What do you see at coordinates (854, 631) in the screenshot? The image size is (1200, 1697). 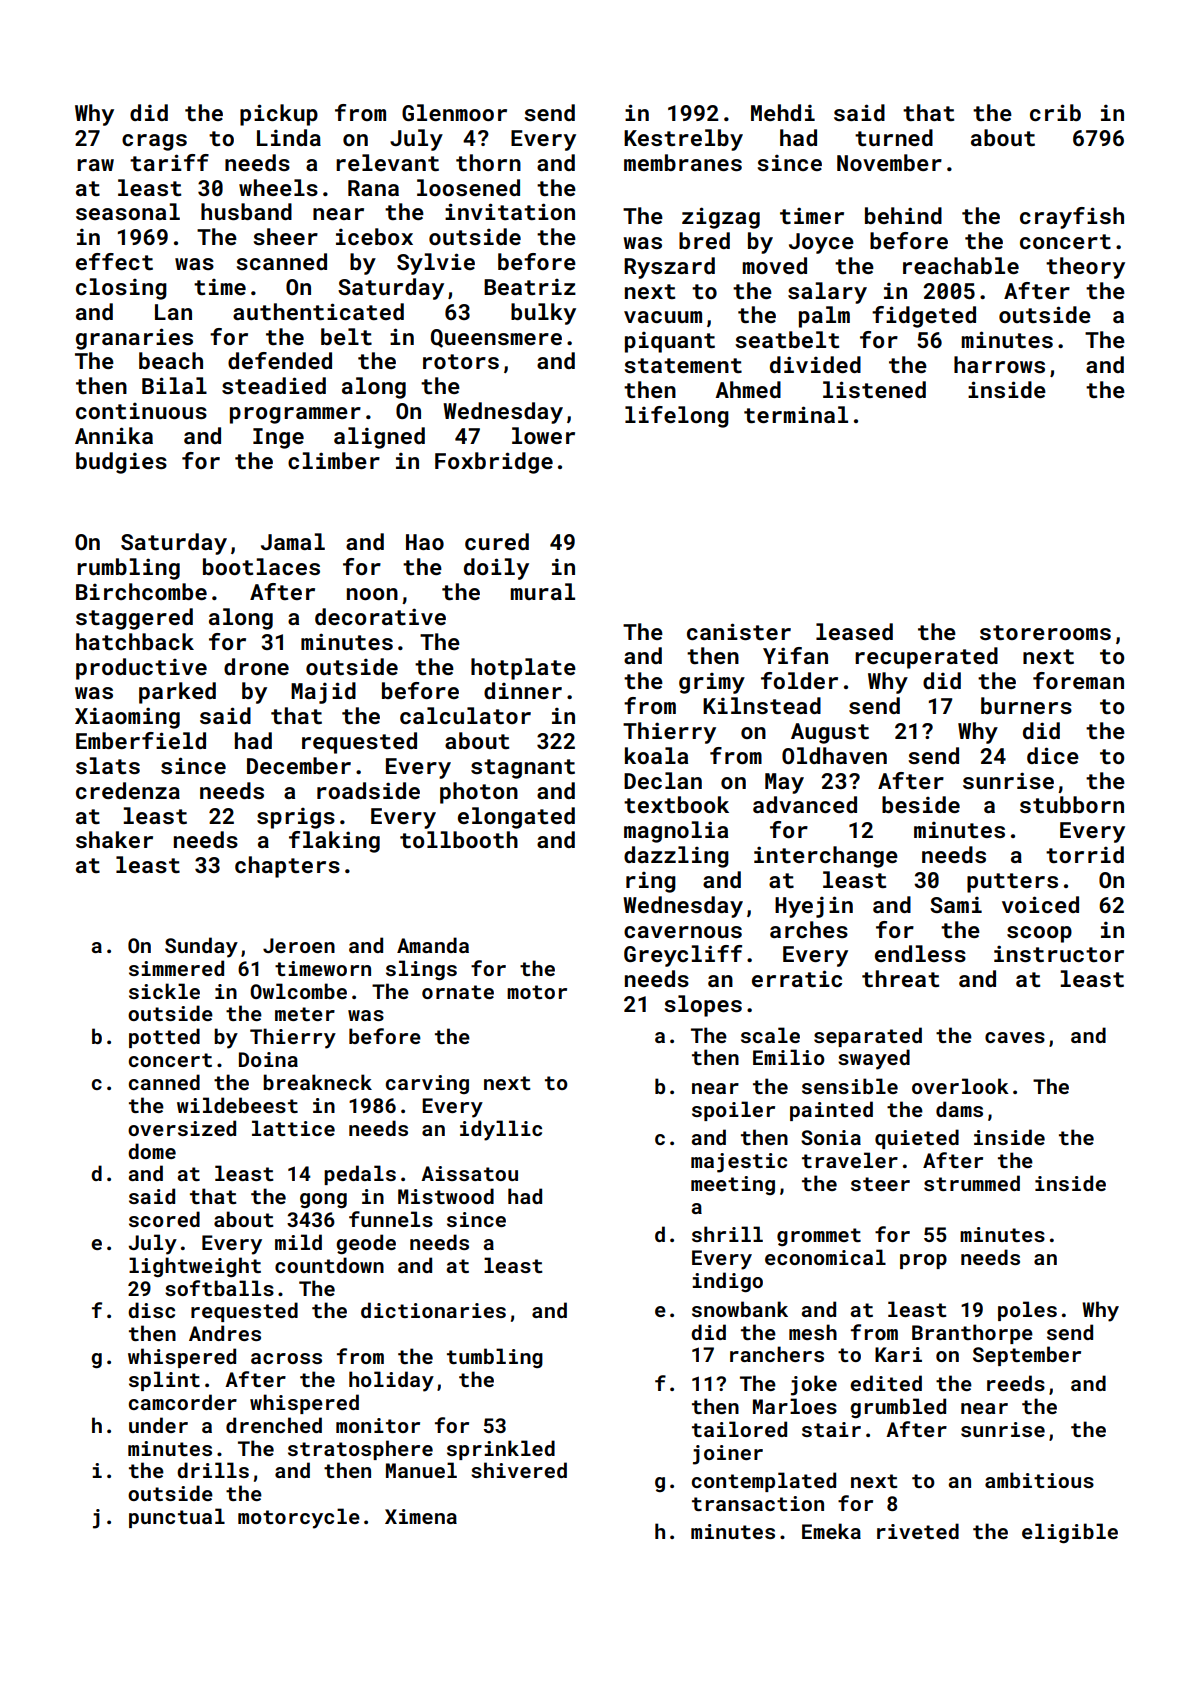 I see `leased` at bounding box center [854, 631].
